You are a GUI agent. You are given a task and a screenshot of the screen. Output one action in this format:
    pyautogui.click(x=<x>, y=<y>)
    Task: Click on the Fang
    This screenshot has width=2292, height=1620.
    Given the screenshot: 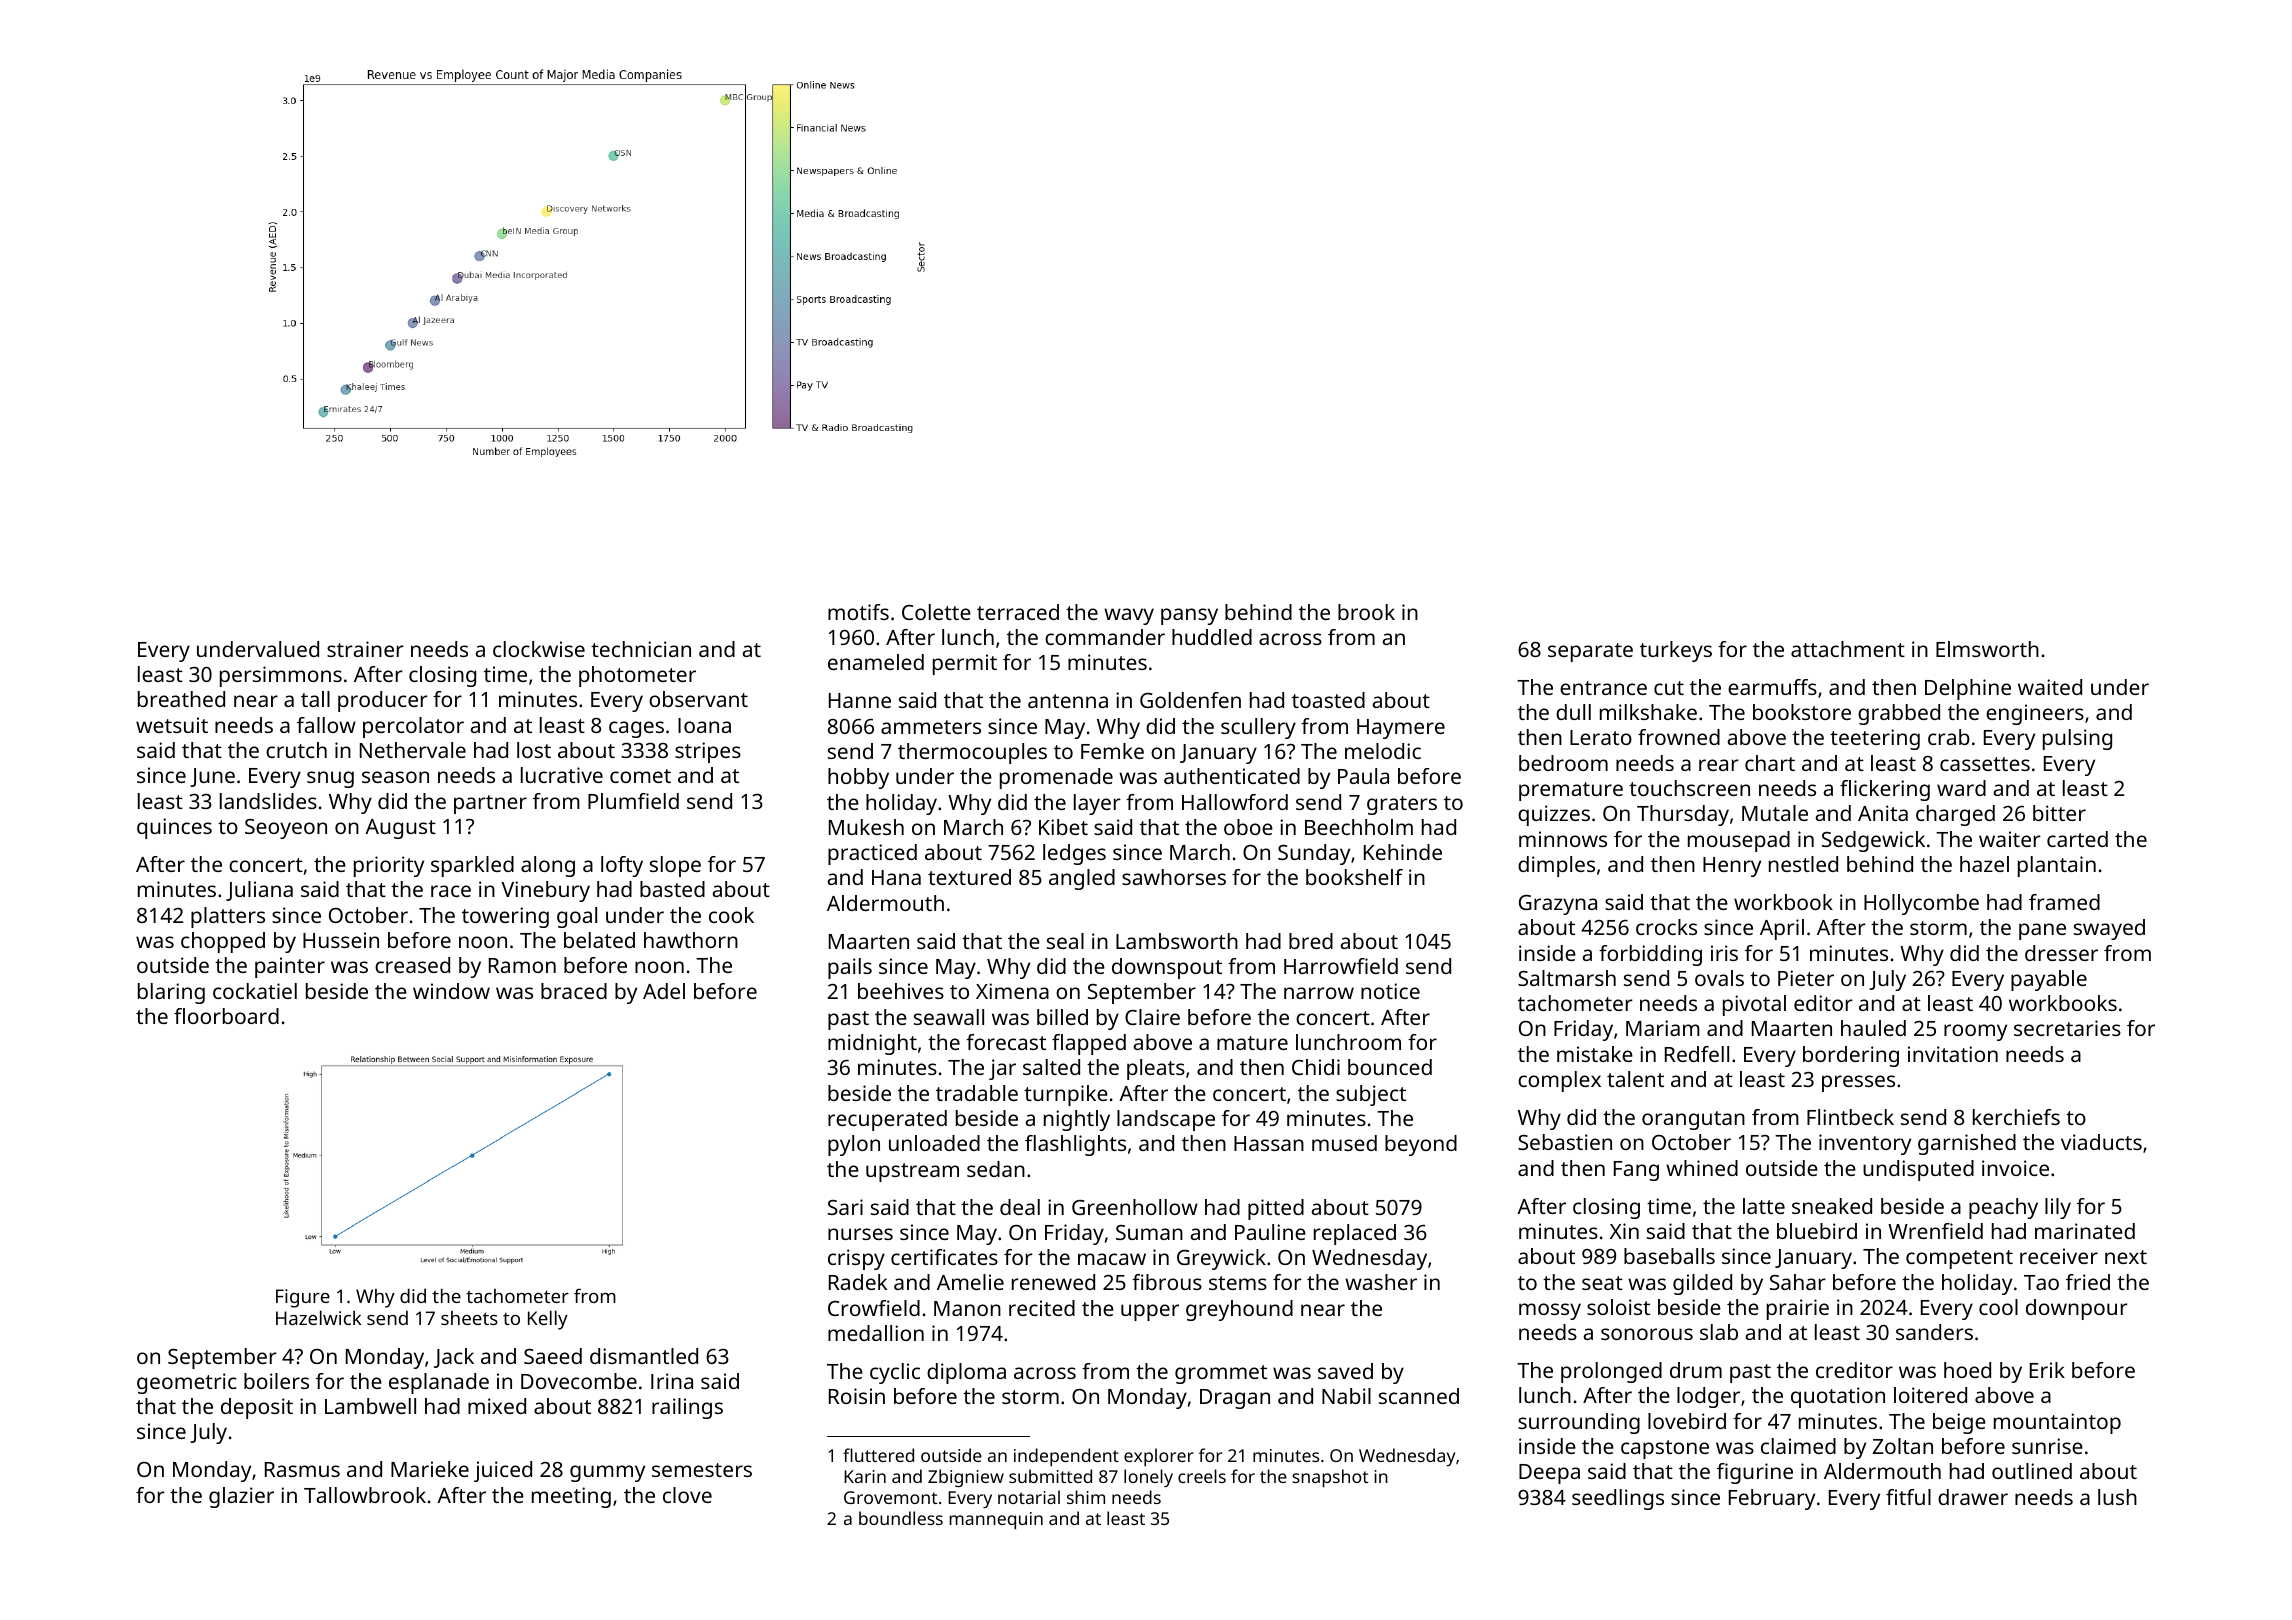 What is the action you would take?
    pyautogui.click(x=1636, y=1171)
